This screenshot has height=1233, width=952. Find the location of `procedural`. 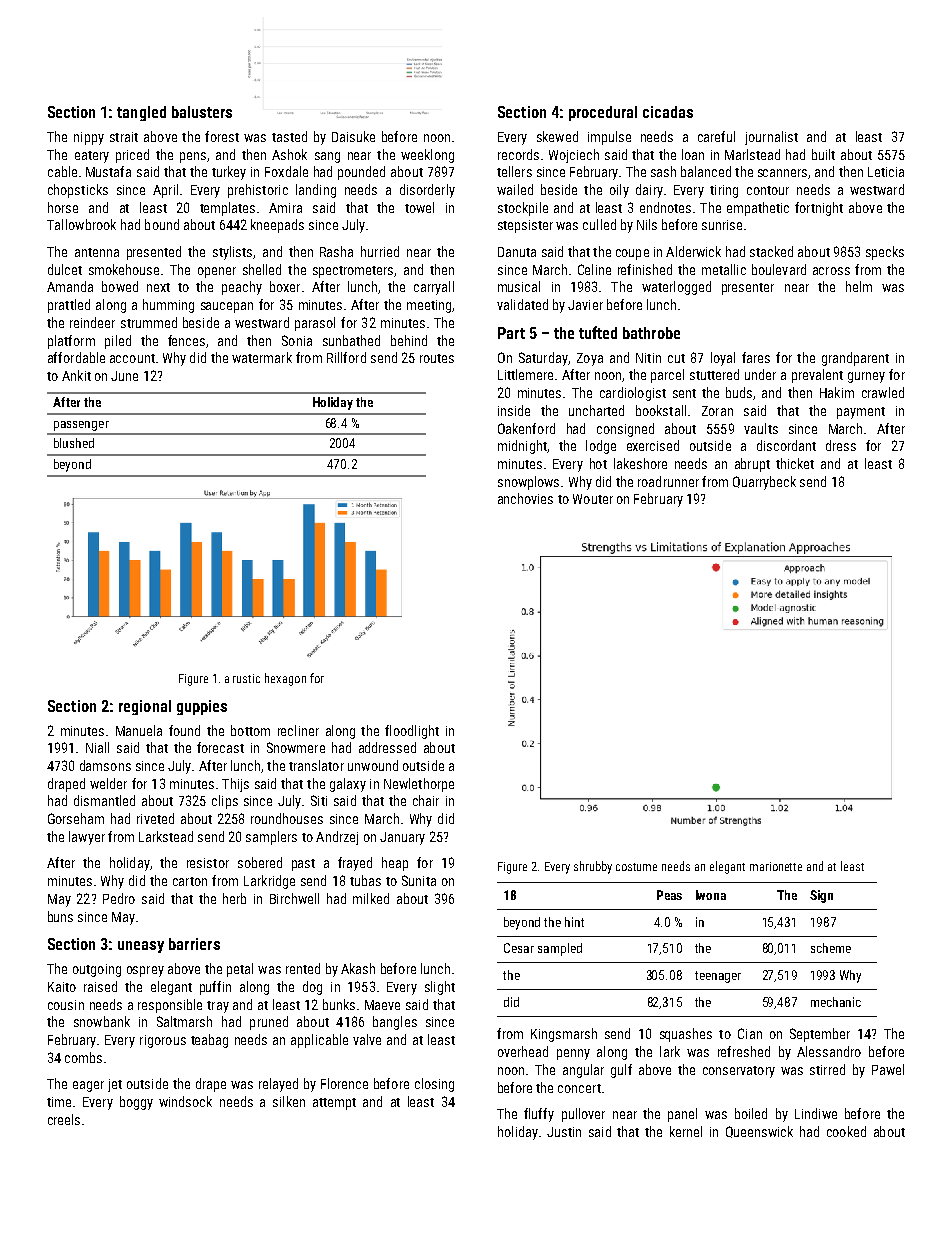

procedural is located at coordinates (603, 113).
